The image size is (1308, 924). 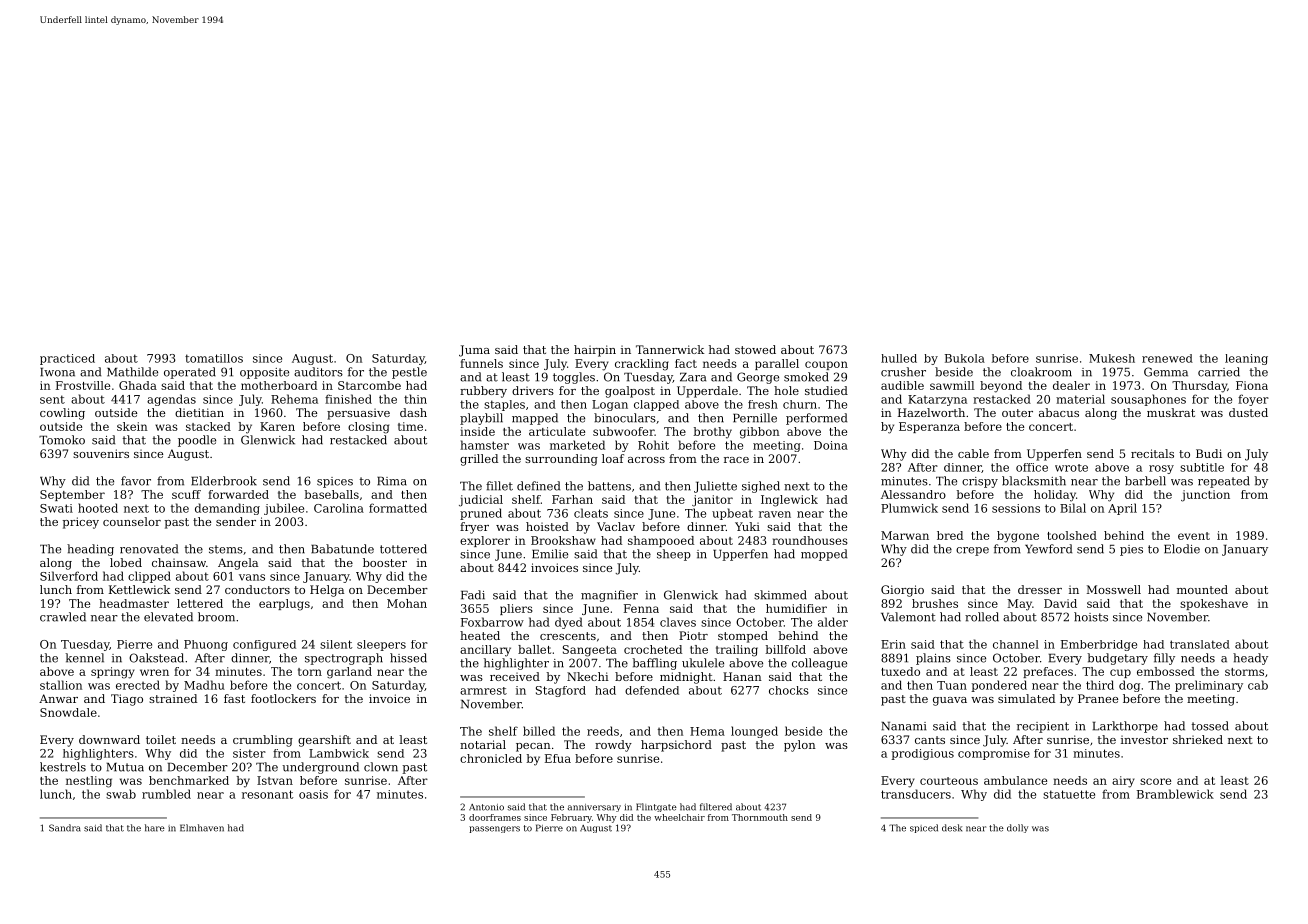 I want to click on dusted, so click(x=1248, y=412).
